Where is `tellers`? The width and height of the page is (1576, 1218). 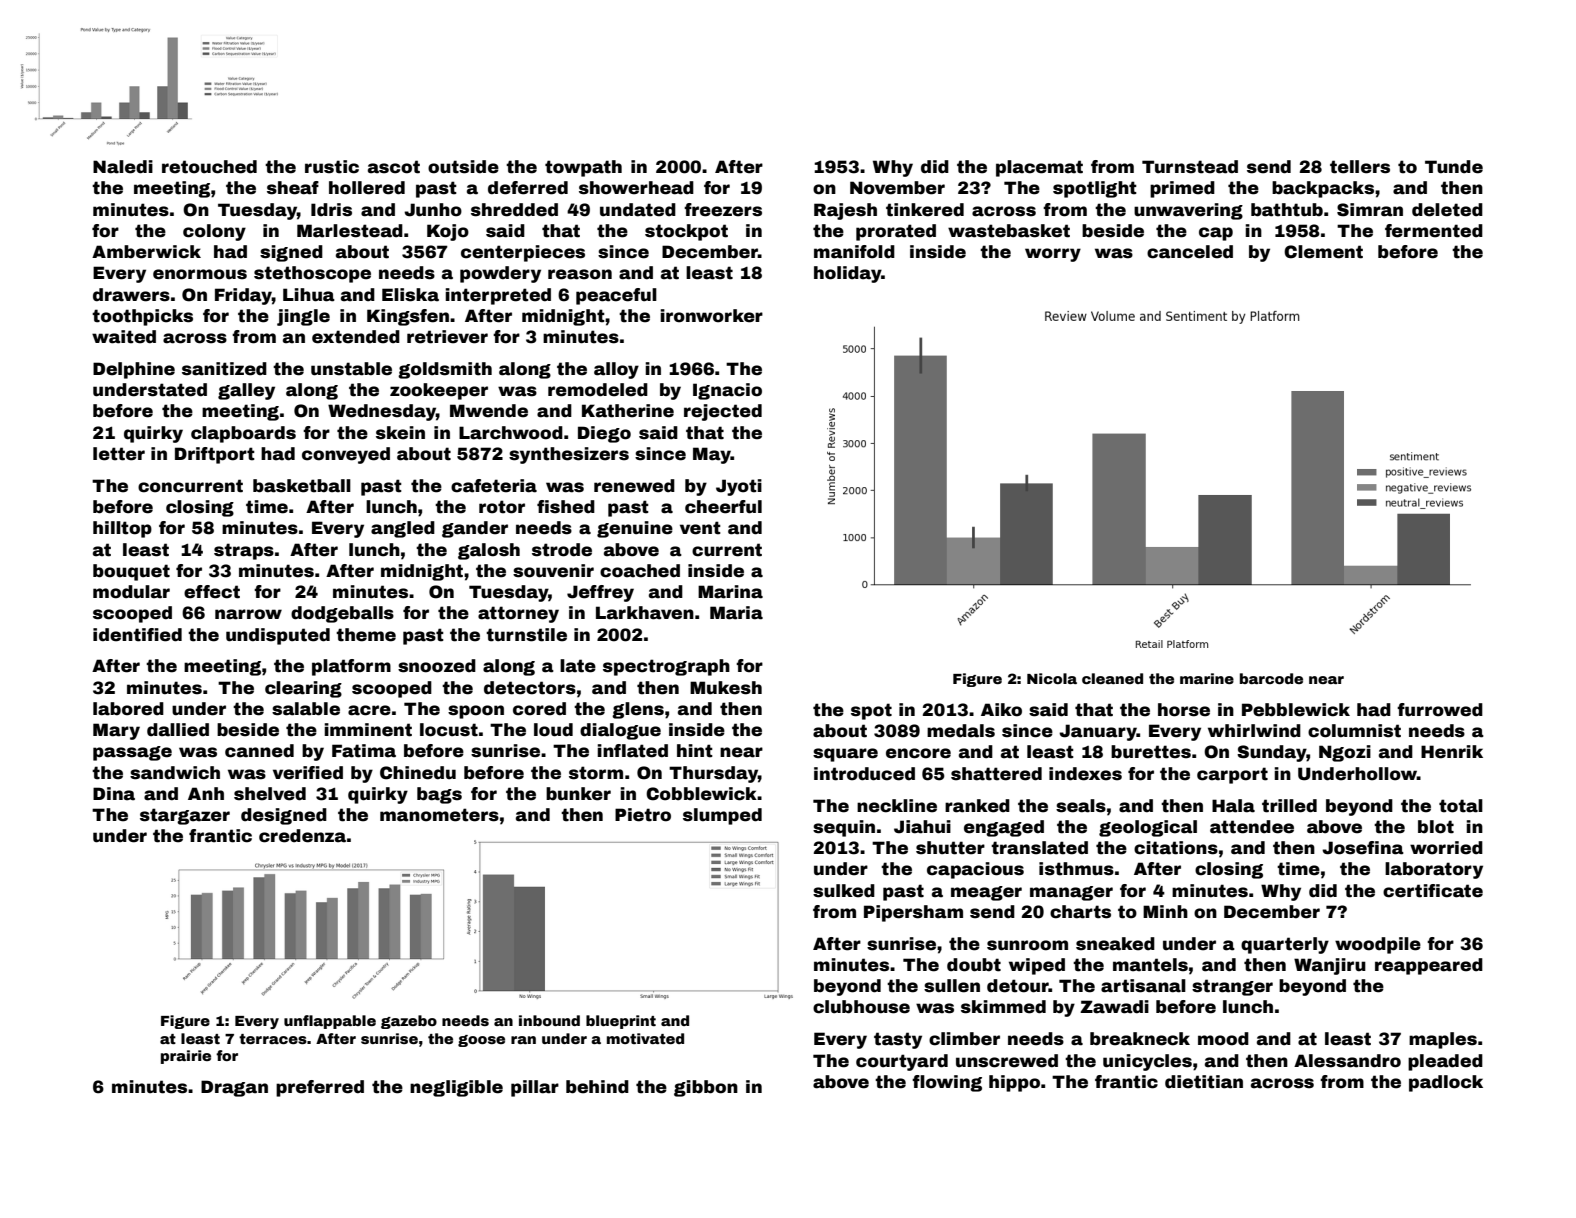 tellers is located at coordinates (1360, 167).
